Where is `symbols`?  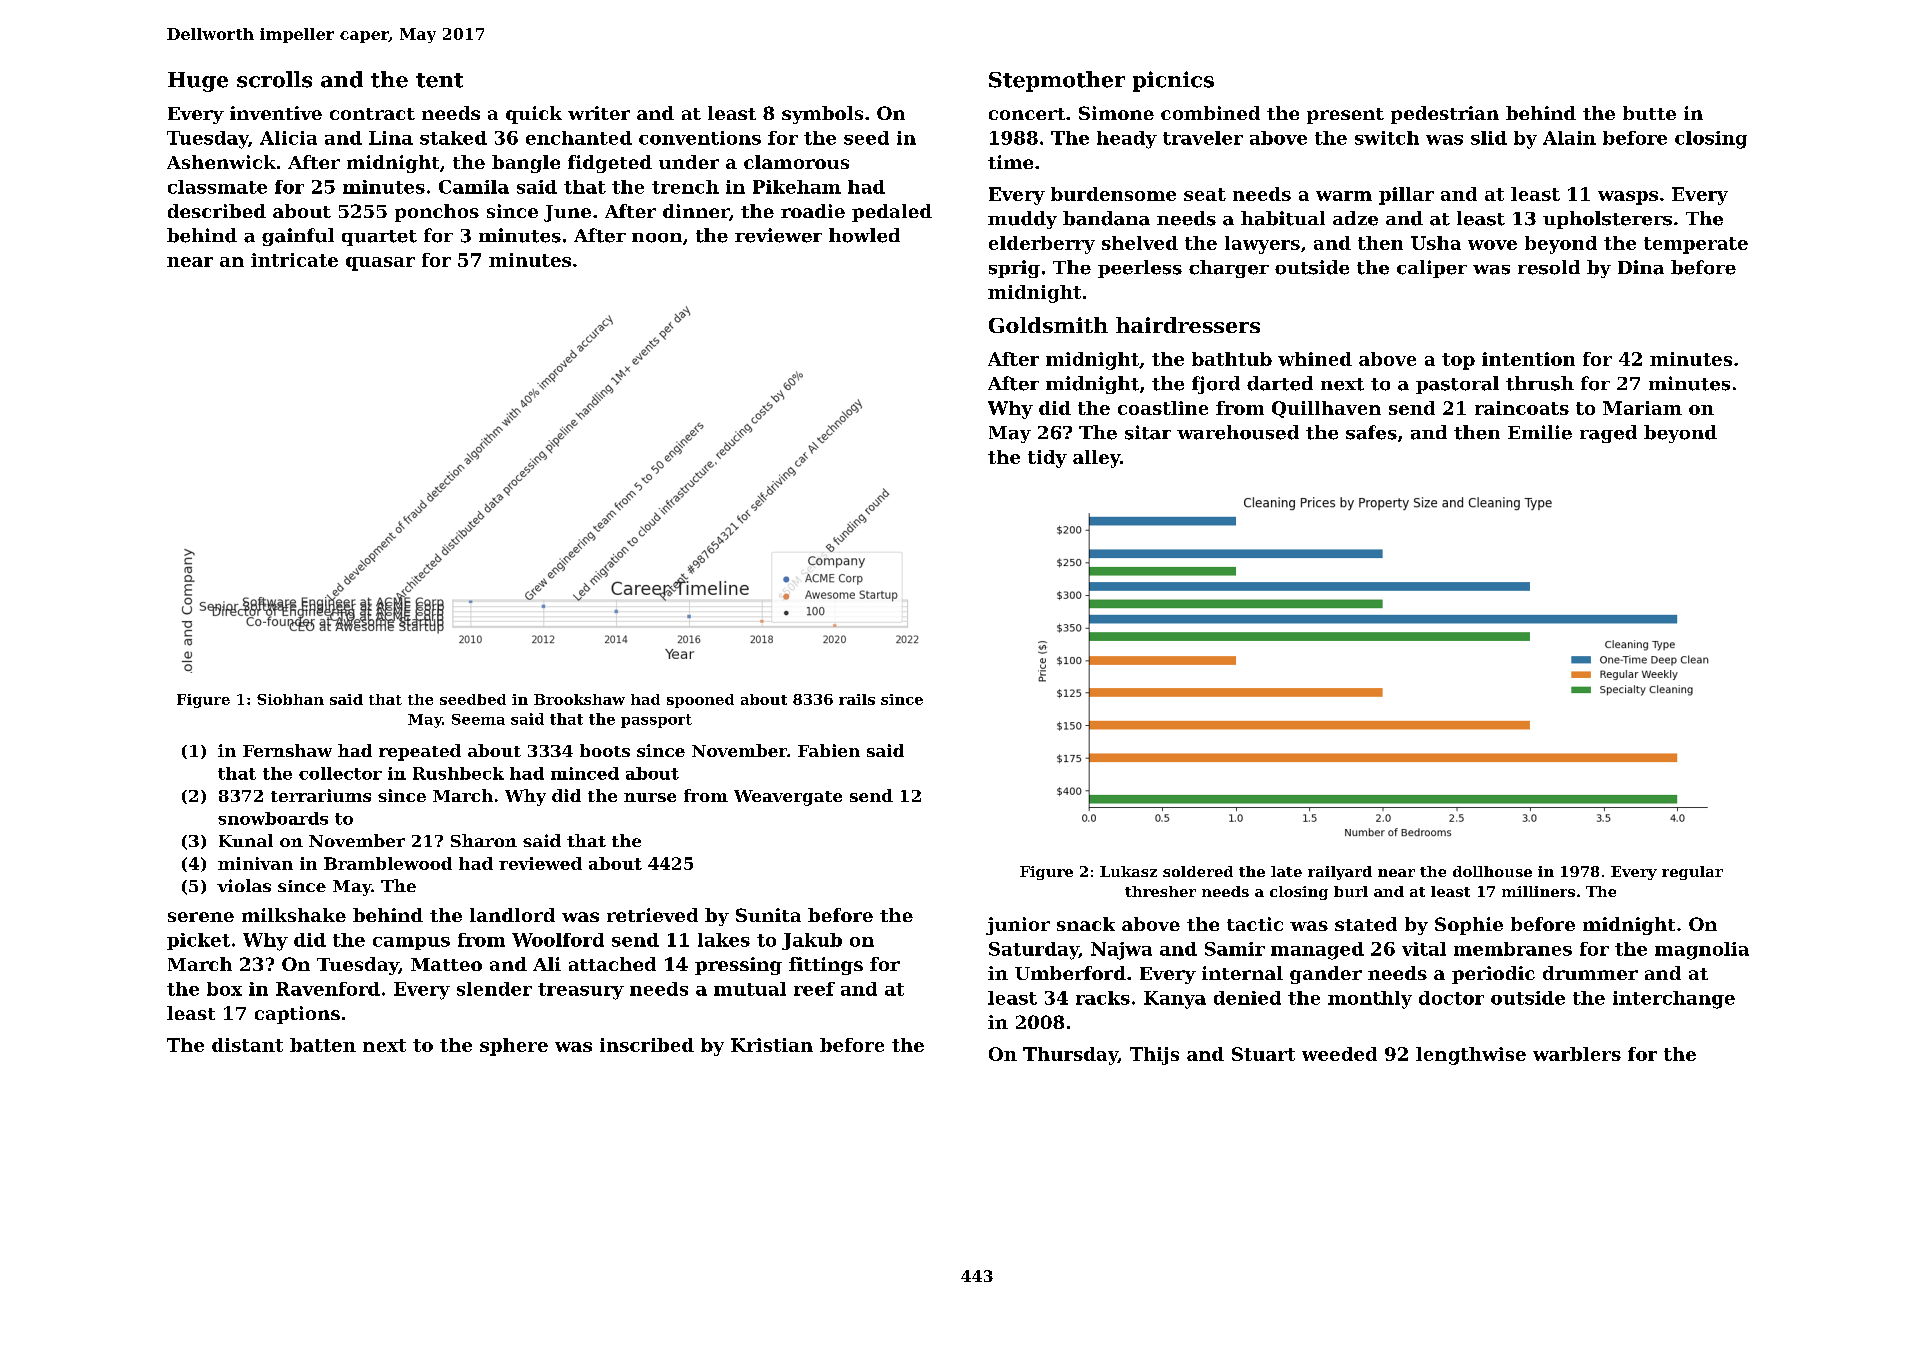
symbols is located at coordinates (822, 115).
